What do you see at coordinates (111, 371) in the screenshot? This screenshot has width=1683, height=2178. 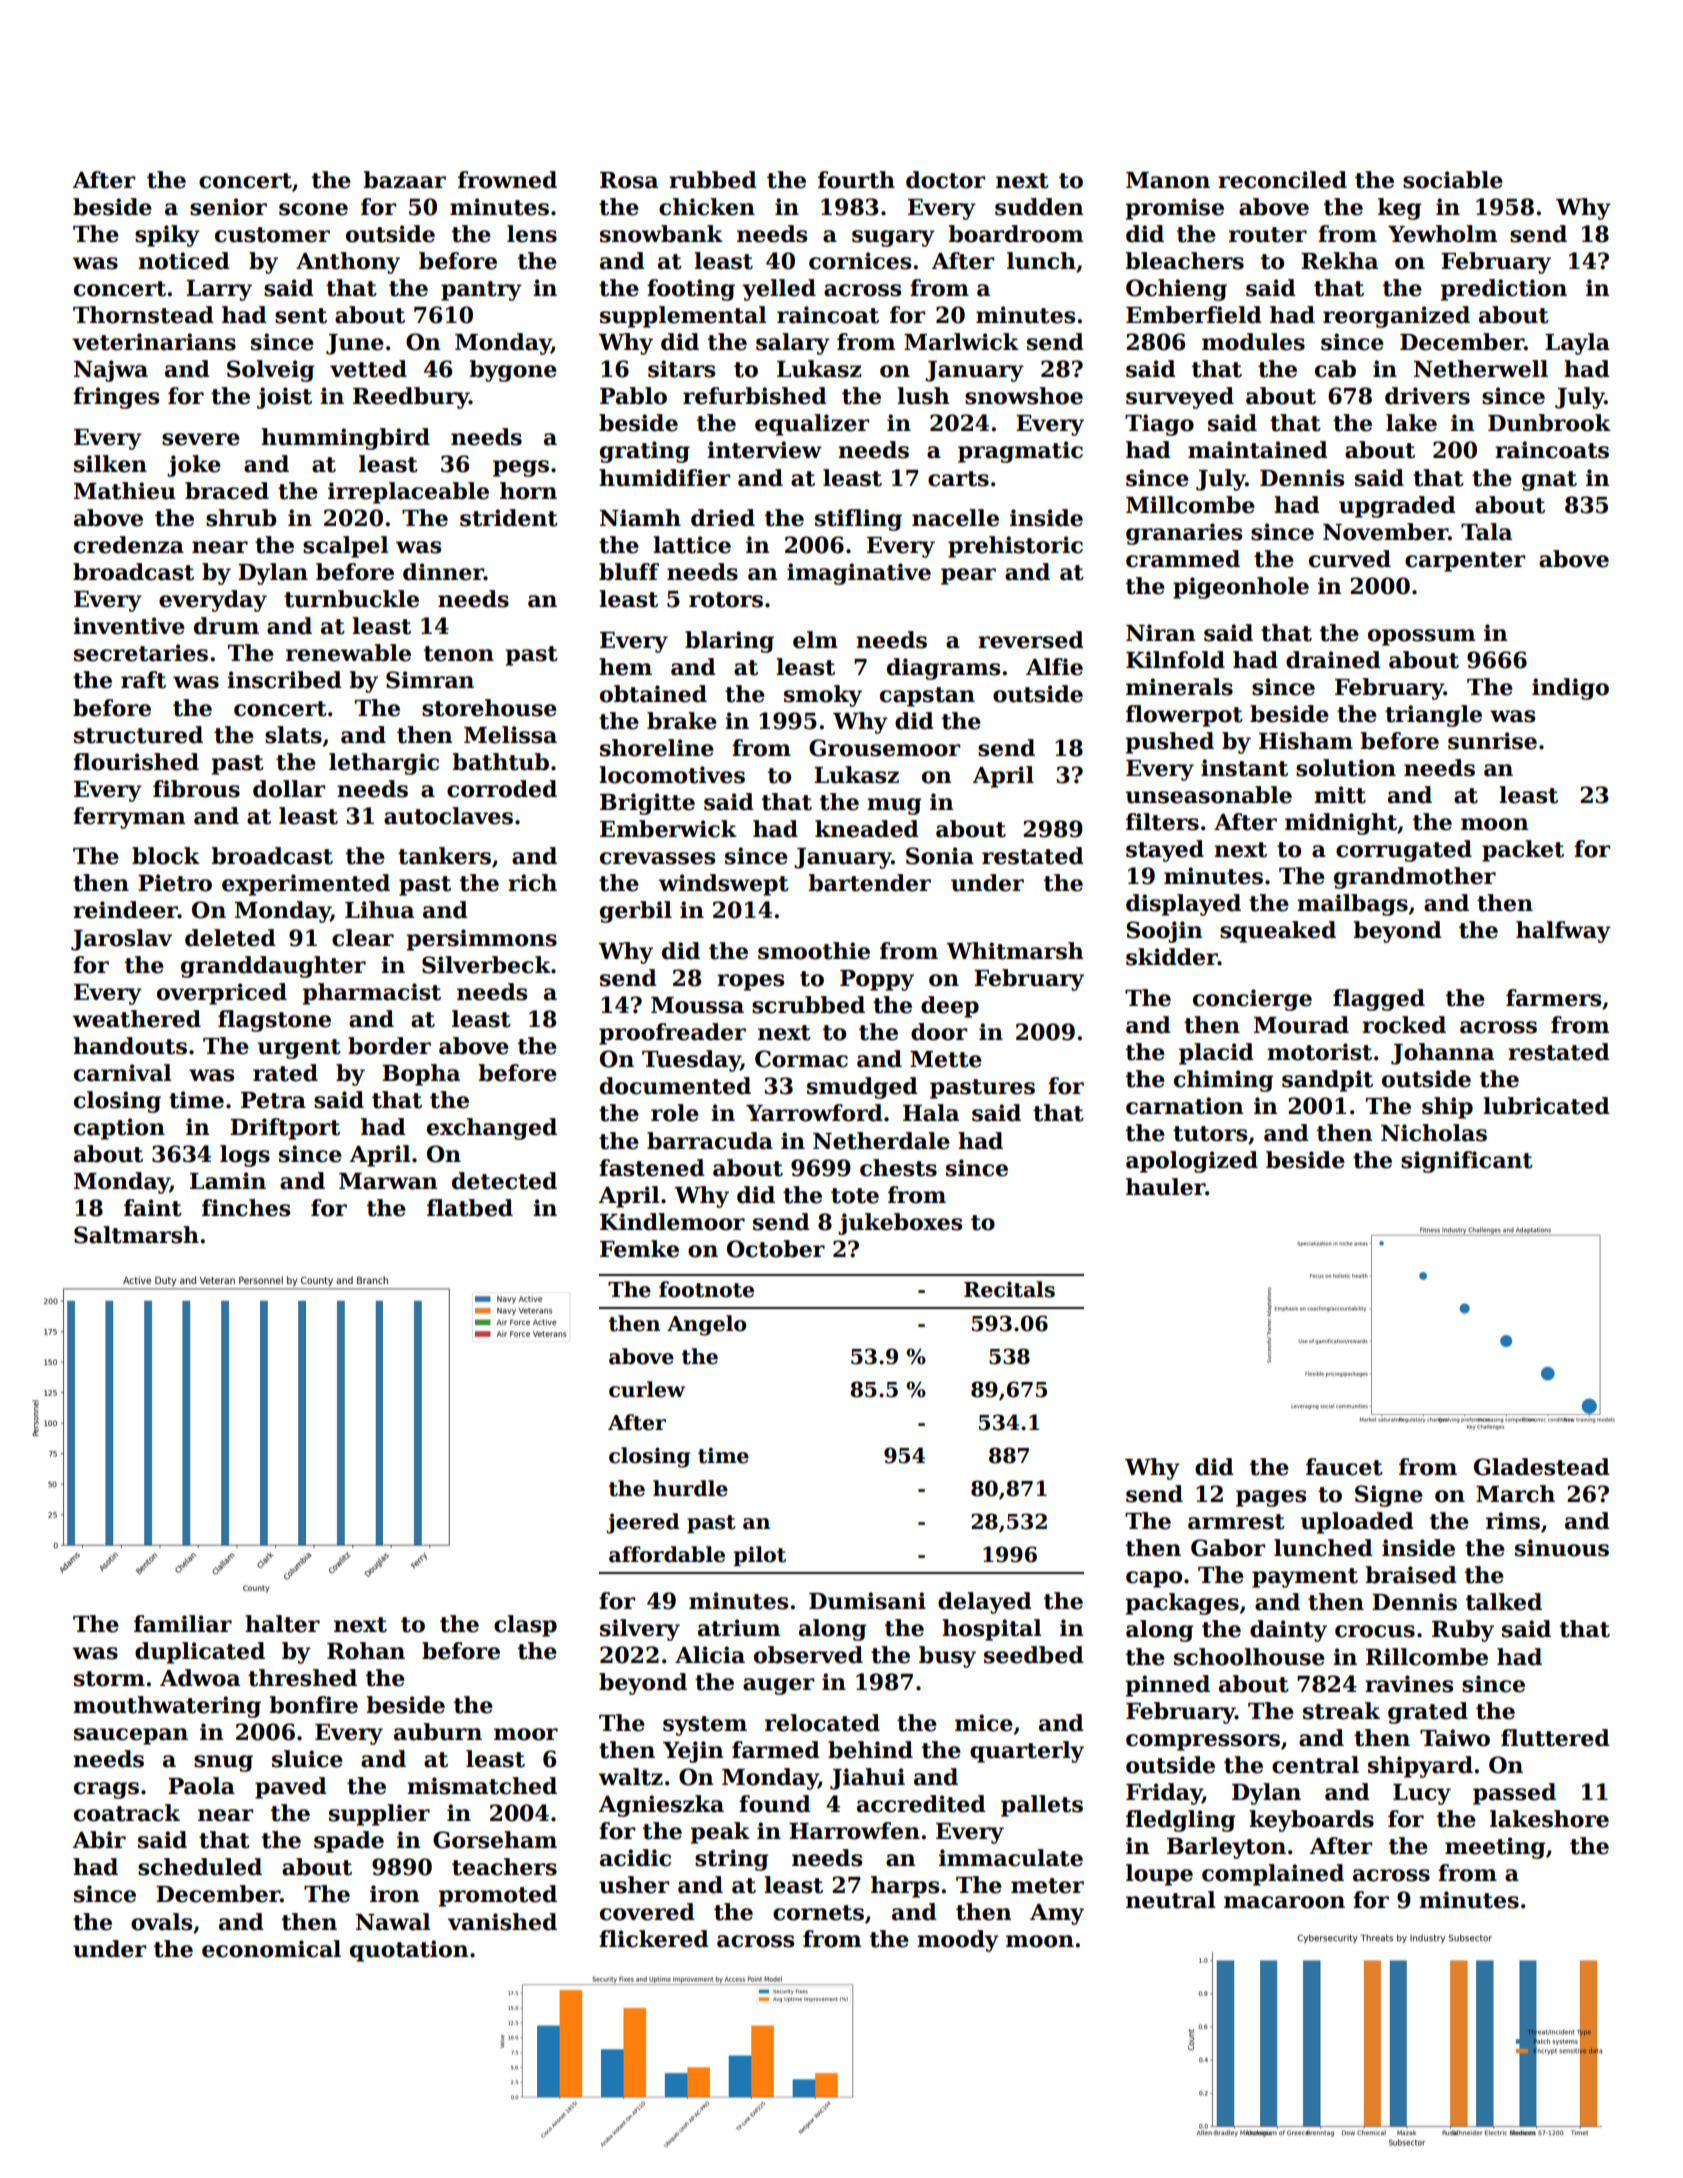 I see `Najwa` at bounding box center [111, 371].
